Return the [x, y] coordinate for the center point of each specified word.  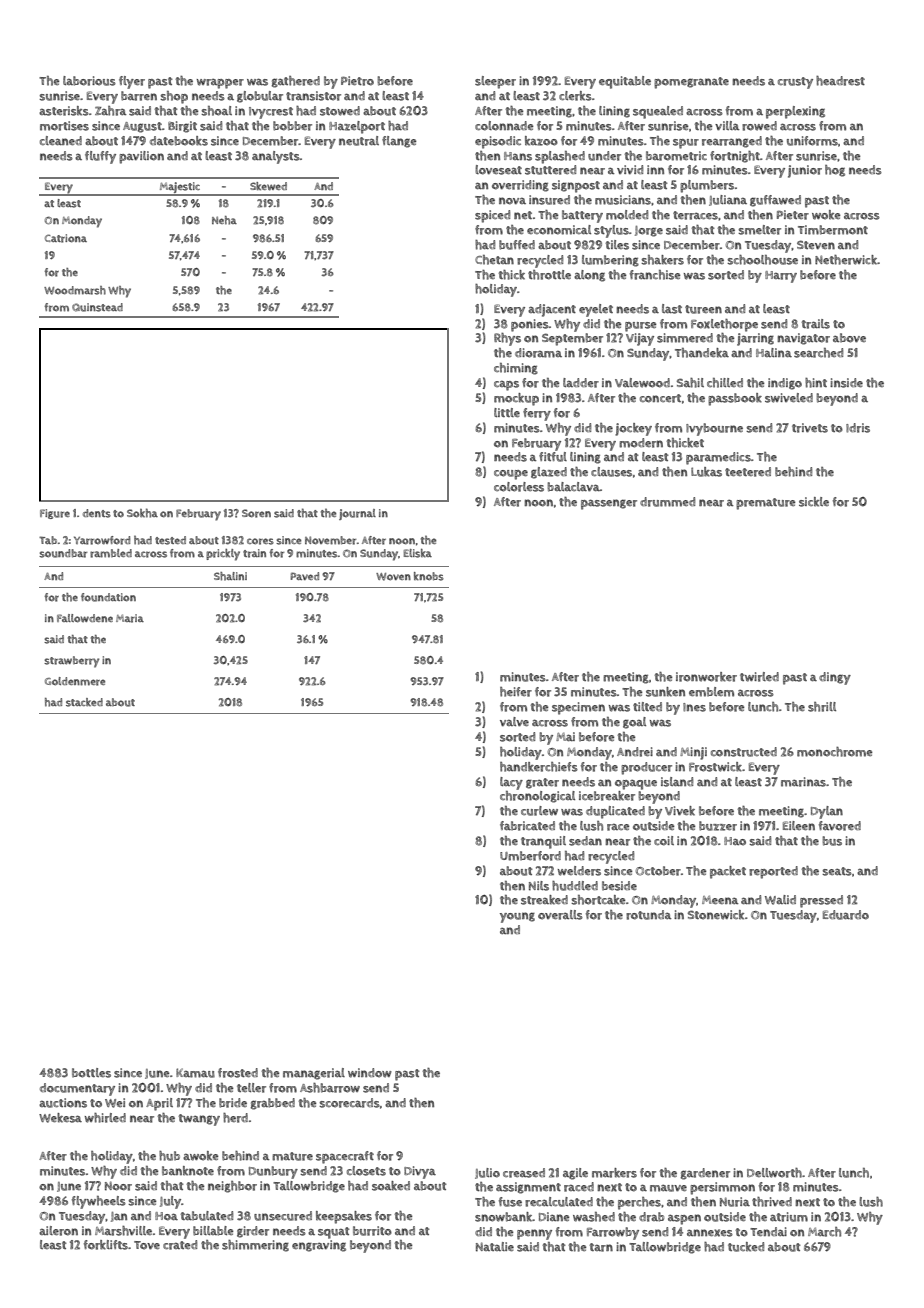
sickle [814, 502]
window [370, 1073]
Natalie [495, 1247]
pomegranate [691, 83]
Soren [256, 513]
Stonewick [716, 915]
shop [174, 97]
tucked [746, 1247]
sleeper [495, 82]
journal [357, 514]
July [170, 1202]
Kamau [195, 1073]
